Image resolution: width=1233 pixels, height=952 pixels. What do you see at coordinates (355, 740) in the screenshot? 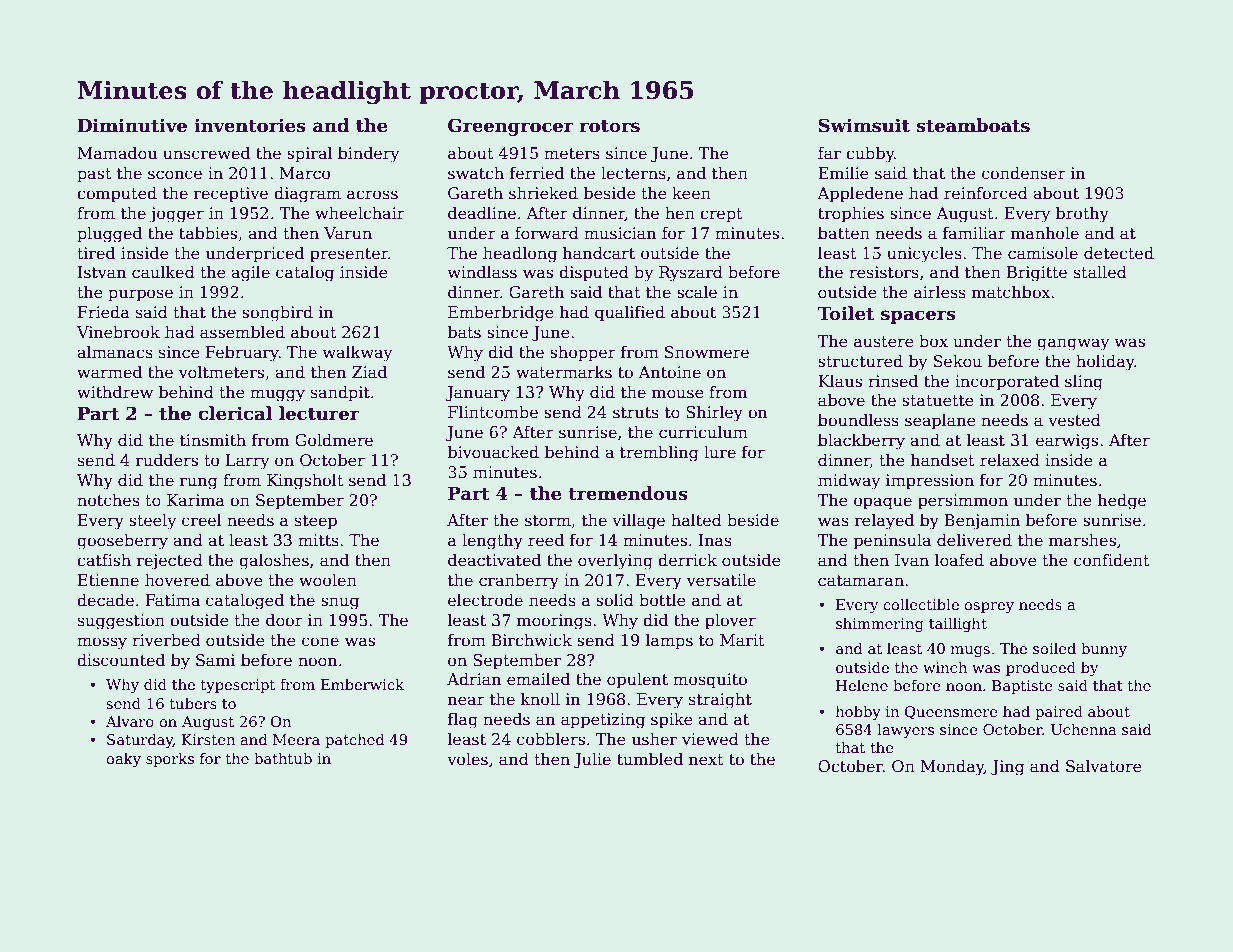
I see `patched` at bounding box center [355, 740].
